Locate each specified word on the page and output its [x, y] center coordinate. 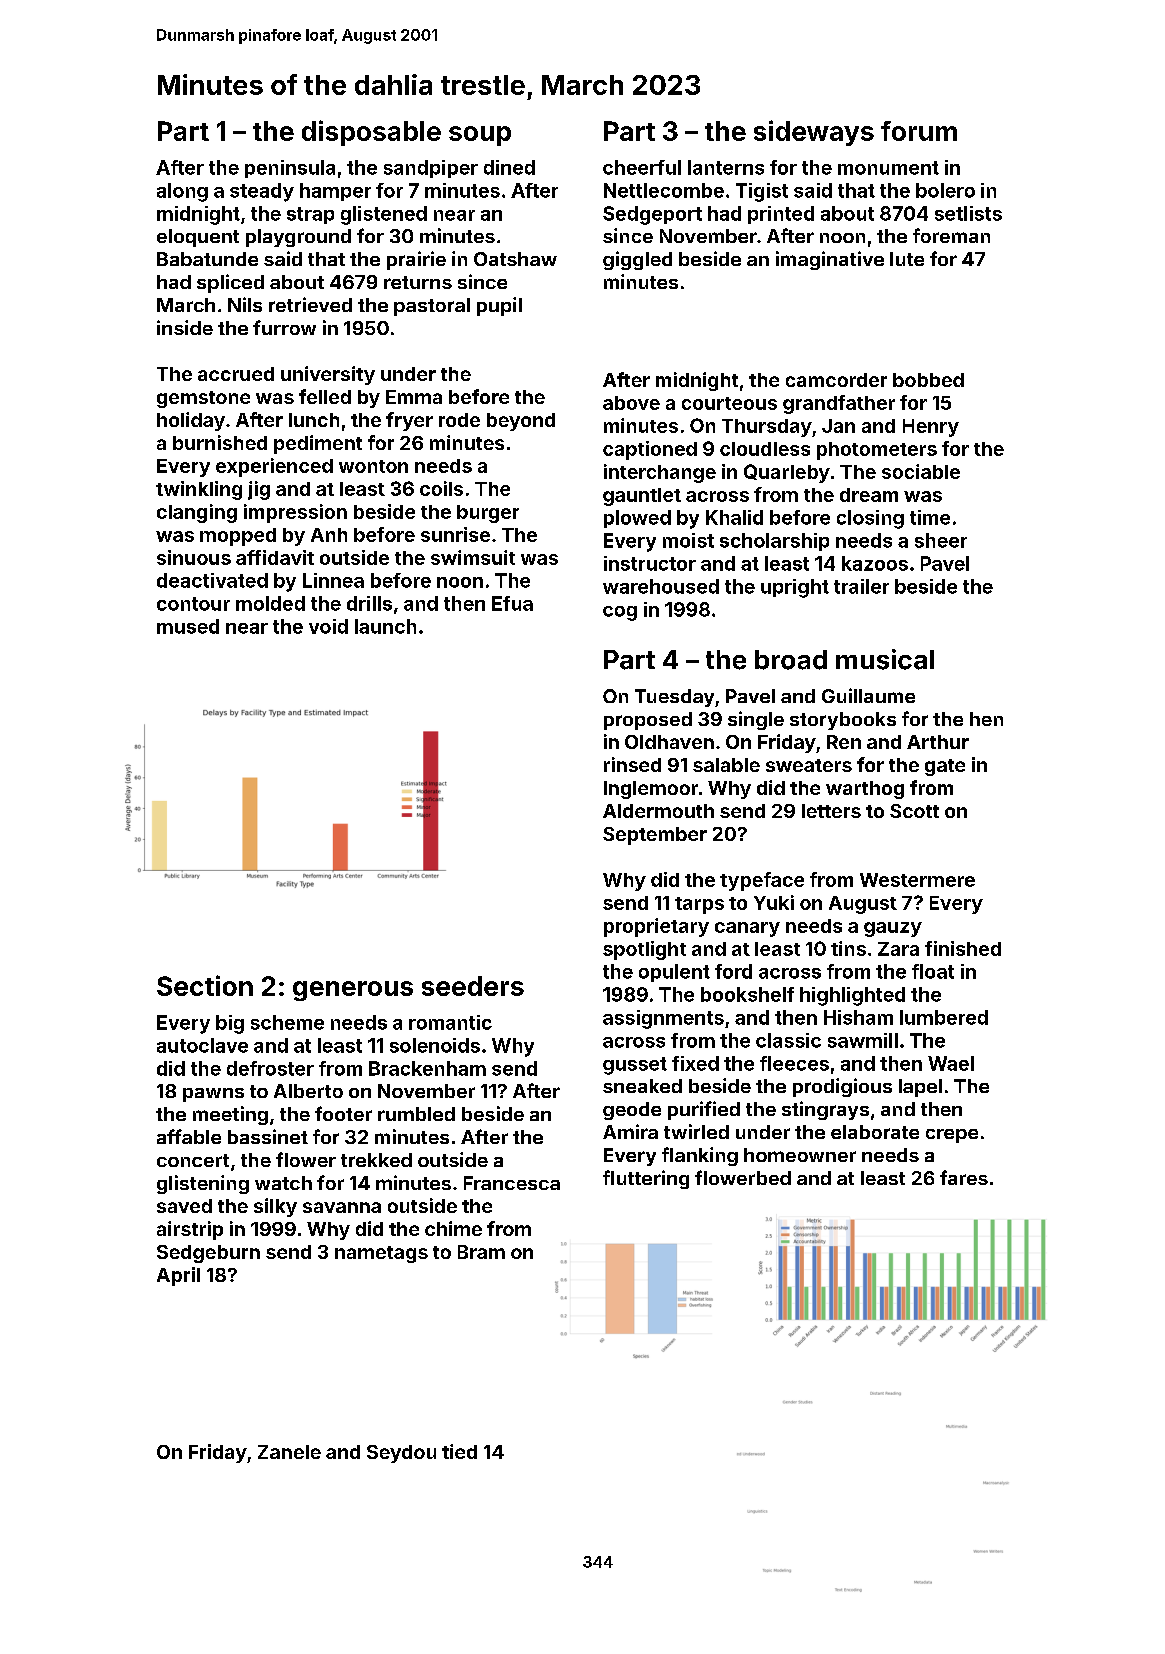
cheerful [642, 167]
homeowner [800, 1155]
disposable [371, 133]
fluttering [646, 1179]
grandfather [839, 404]
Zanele [289, 1452]
